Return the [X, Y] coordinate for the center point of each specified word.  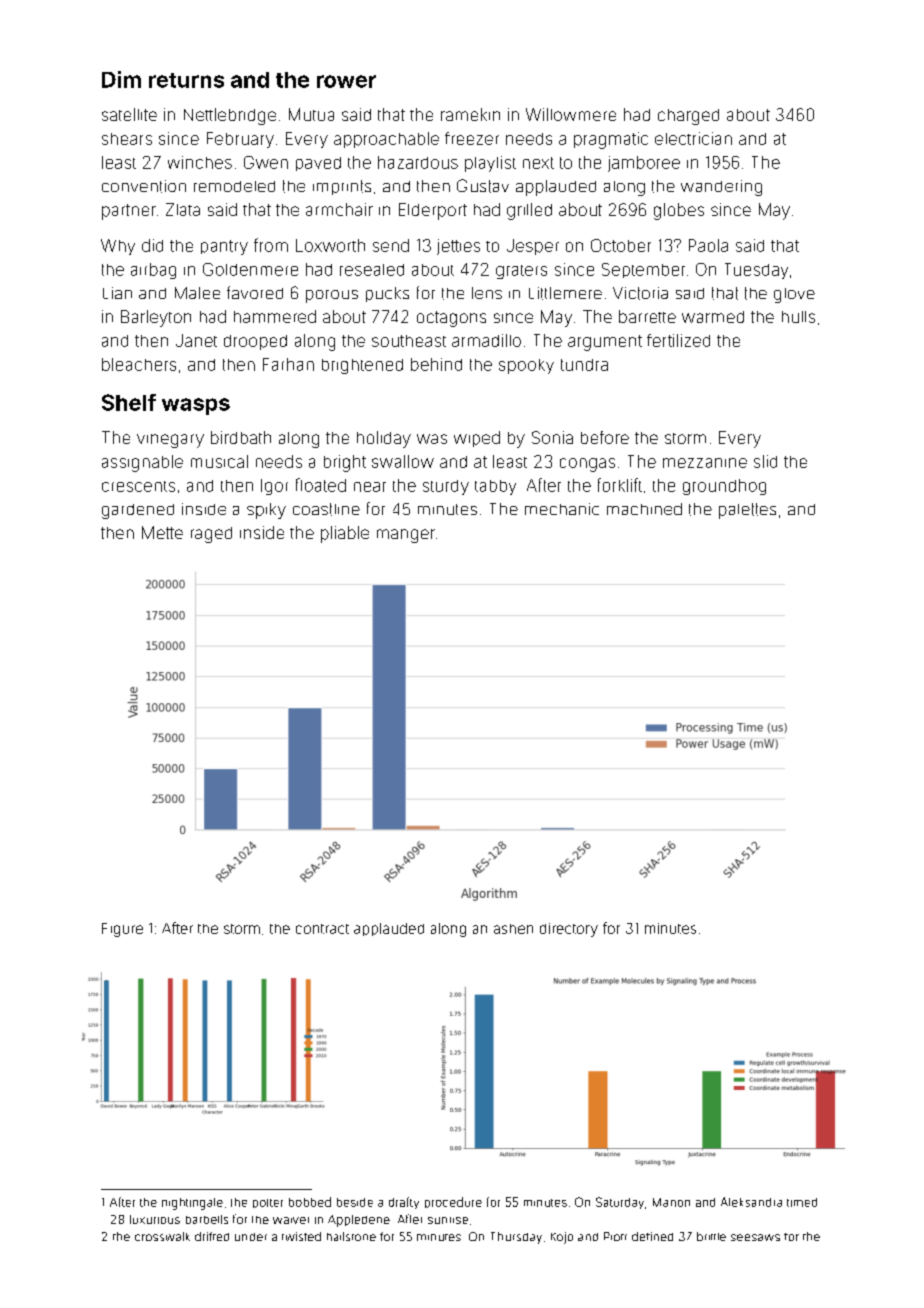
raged [211, 535]
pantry [224, 247]
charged [688, 117]
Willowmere [571, 114]
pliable [345, 534]
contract [322, 929]
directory [569, 930]
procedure [453, 1202]
